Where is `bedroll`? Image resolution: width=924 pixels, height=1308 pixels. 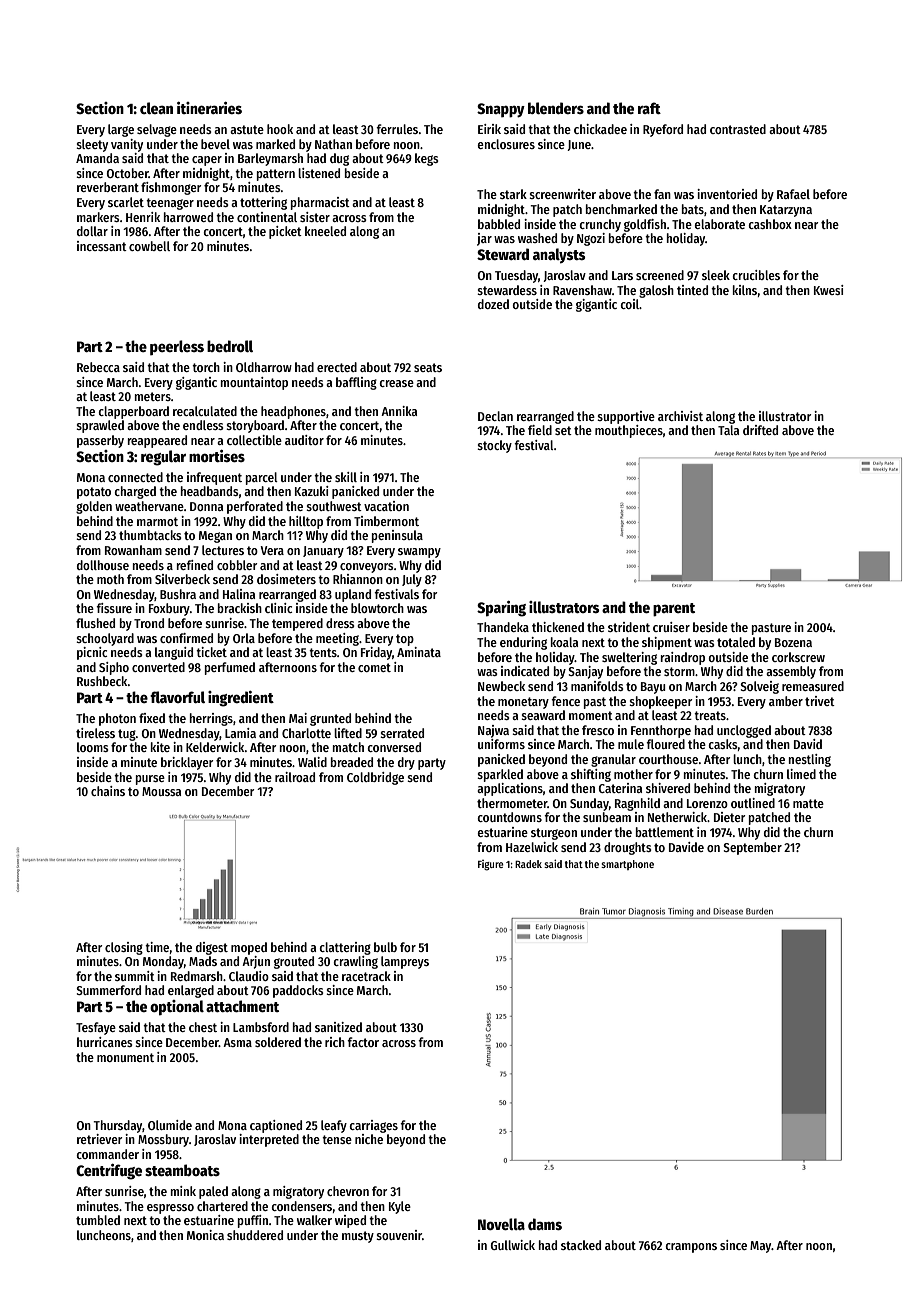 bedroll is located at coordinates (230, 346).
